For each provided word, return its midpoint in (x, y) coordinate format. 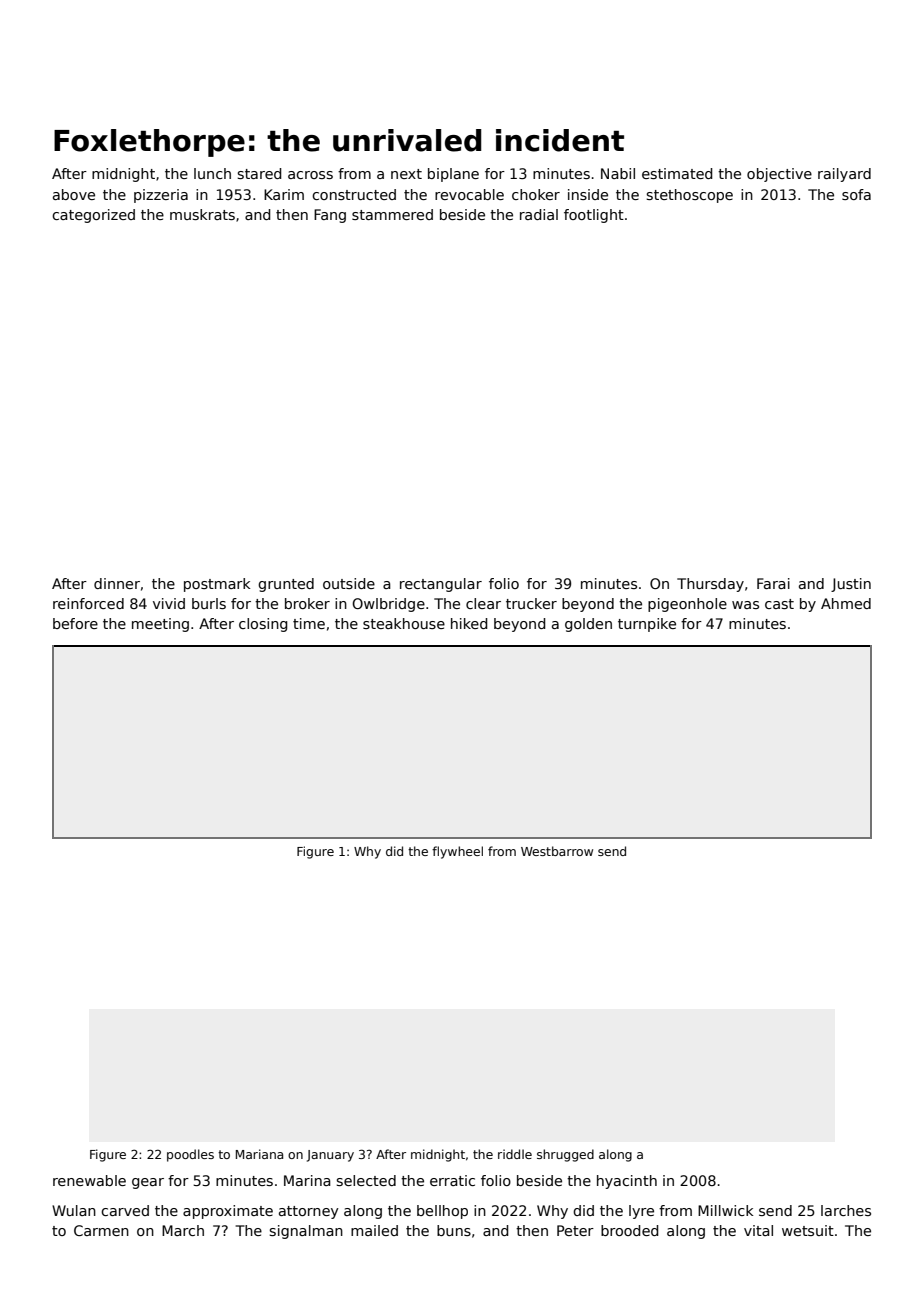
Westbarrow (557, 851)
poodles (190, 1155)
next (406, 174)
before (75, 623)
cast (779, 604)
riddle (515, 1154)
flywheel (457, 852)
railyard (844, 175)
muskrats (202, 214)
